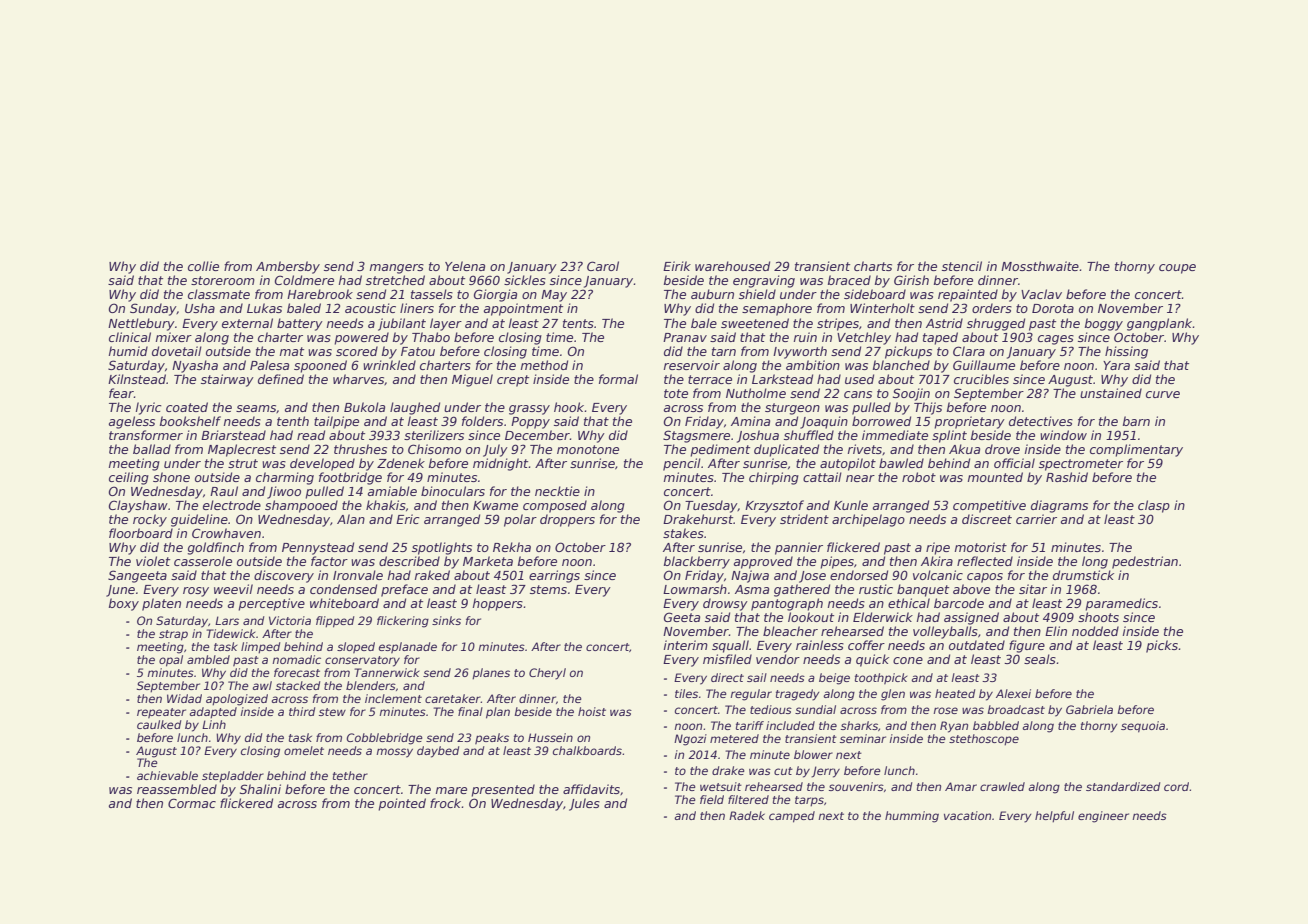 Image resolution: width=1308 pixels, height=924 pixels. Describe the element at coordinates (1040, 266) in the screenshot. I see `Mossthwaite` at that location.
